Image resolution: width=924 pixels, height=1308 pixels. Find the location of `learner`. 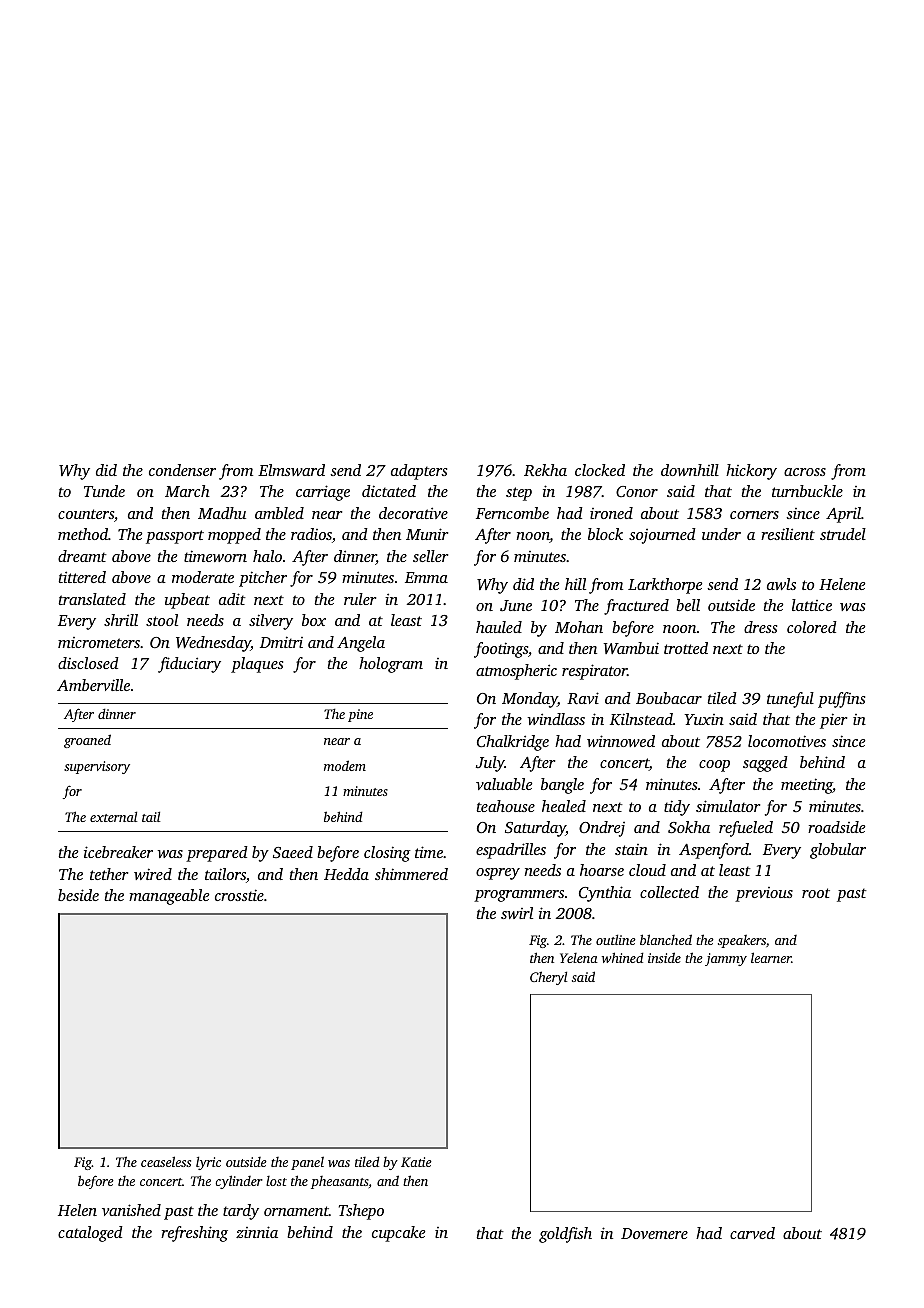

learner is located at coordinates (771, 957).
